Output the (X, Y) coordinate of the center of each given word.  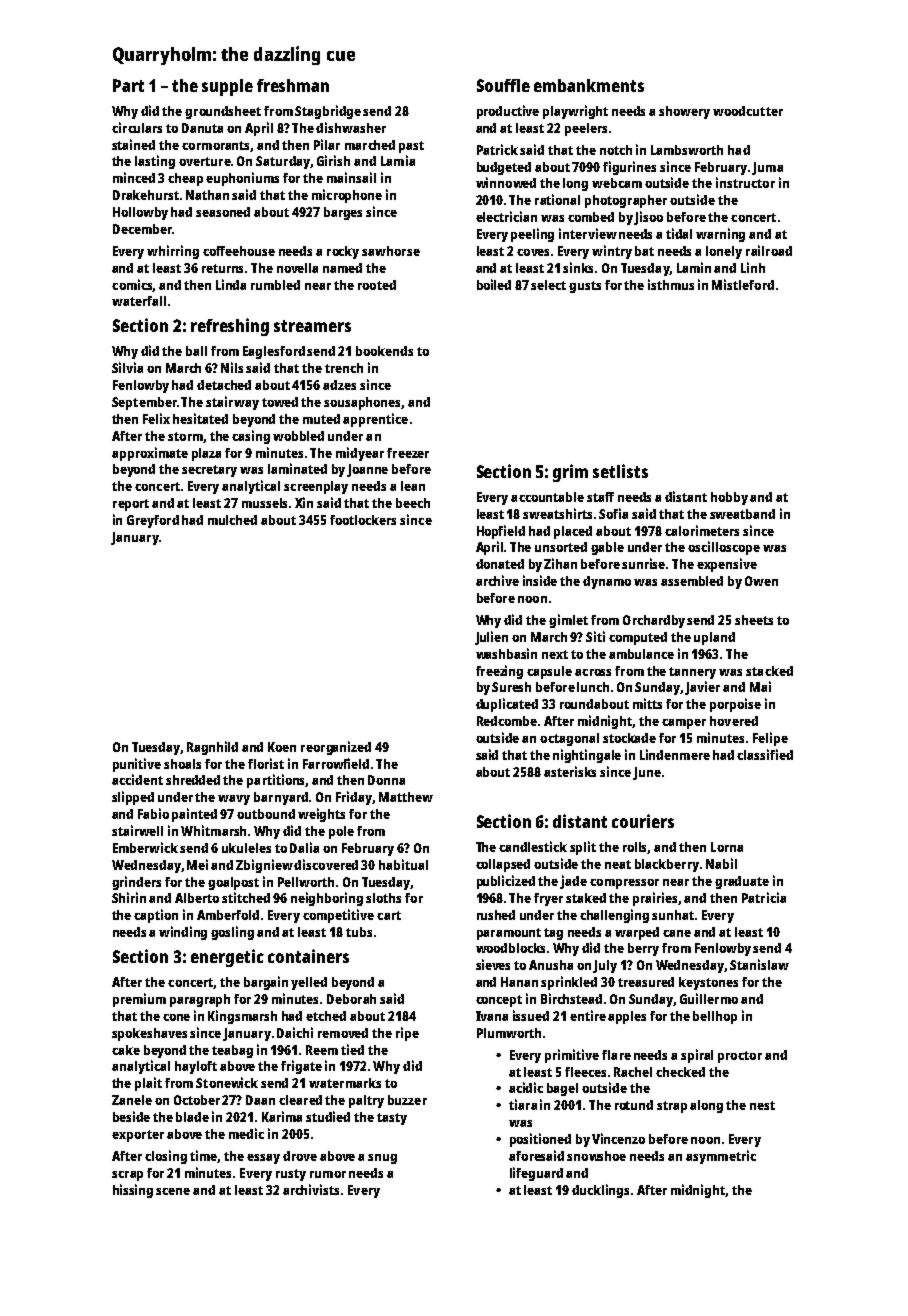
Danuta (202, 128)
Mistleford (743, 284)
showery (684, 112)
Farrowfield (336, 763)
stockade (629, 738)
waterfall (139, 301)
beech (413, 503)
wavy (234, 800)
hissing (133, 1191)
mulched (232, 520)
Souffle (503, 85)
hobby (729, 498)
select (548, 285)
